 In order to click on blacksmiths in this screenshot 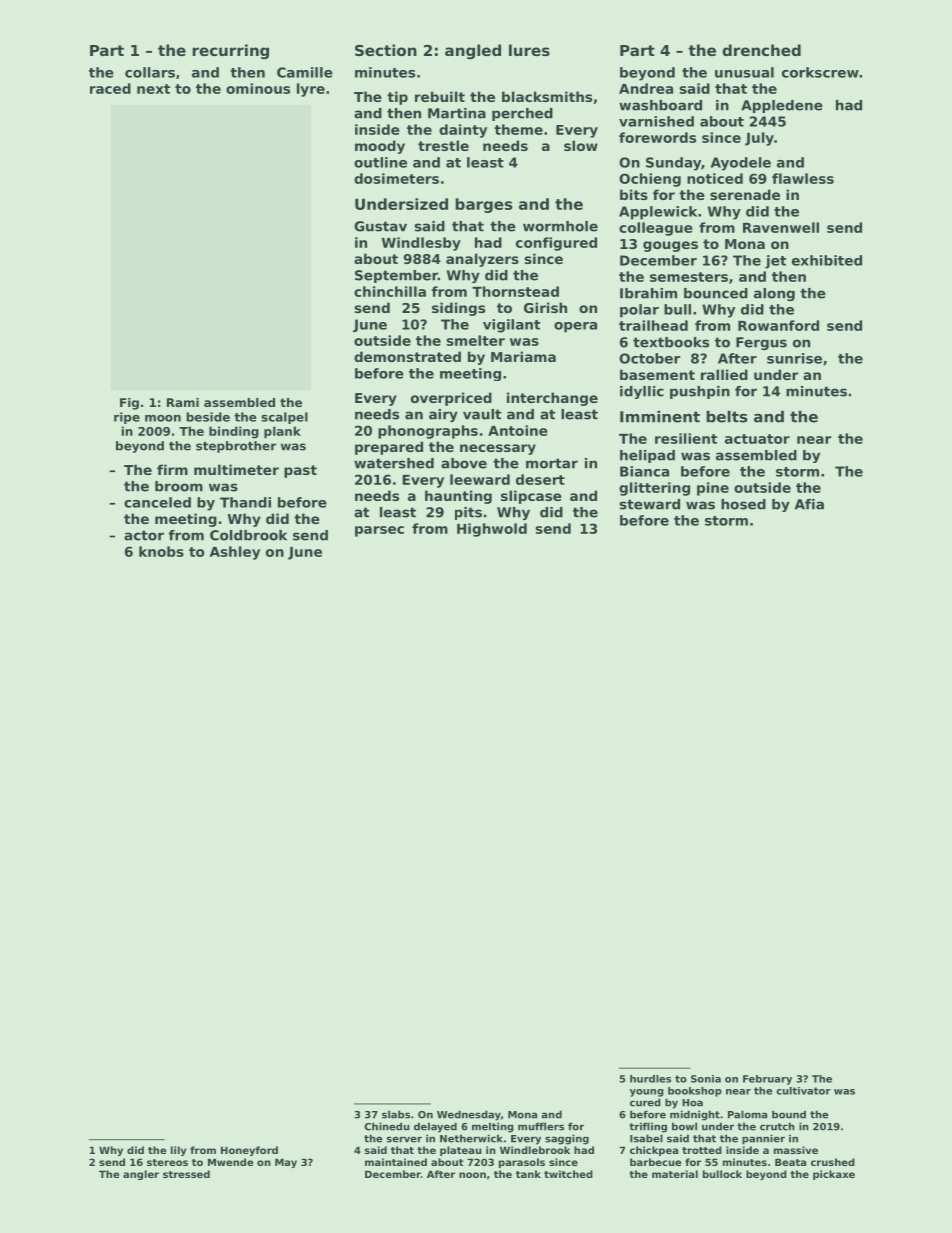, I will do `click(547, 96)`.
